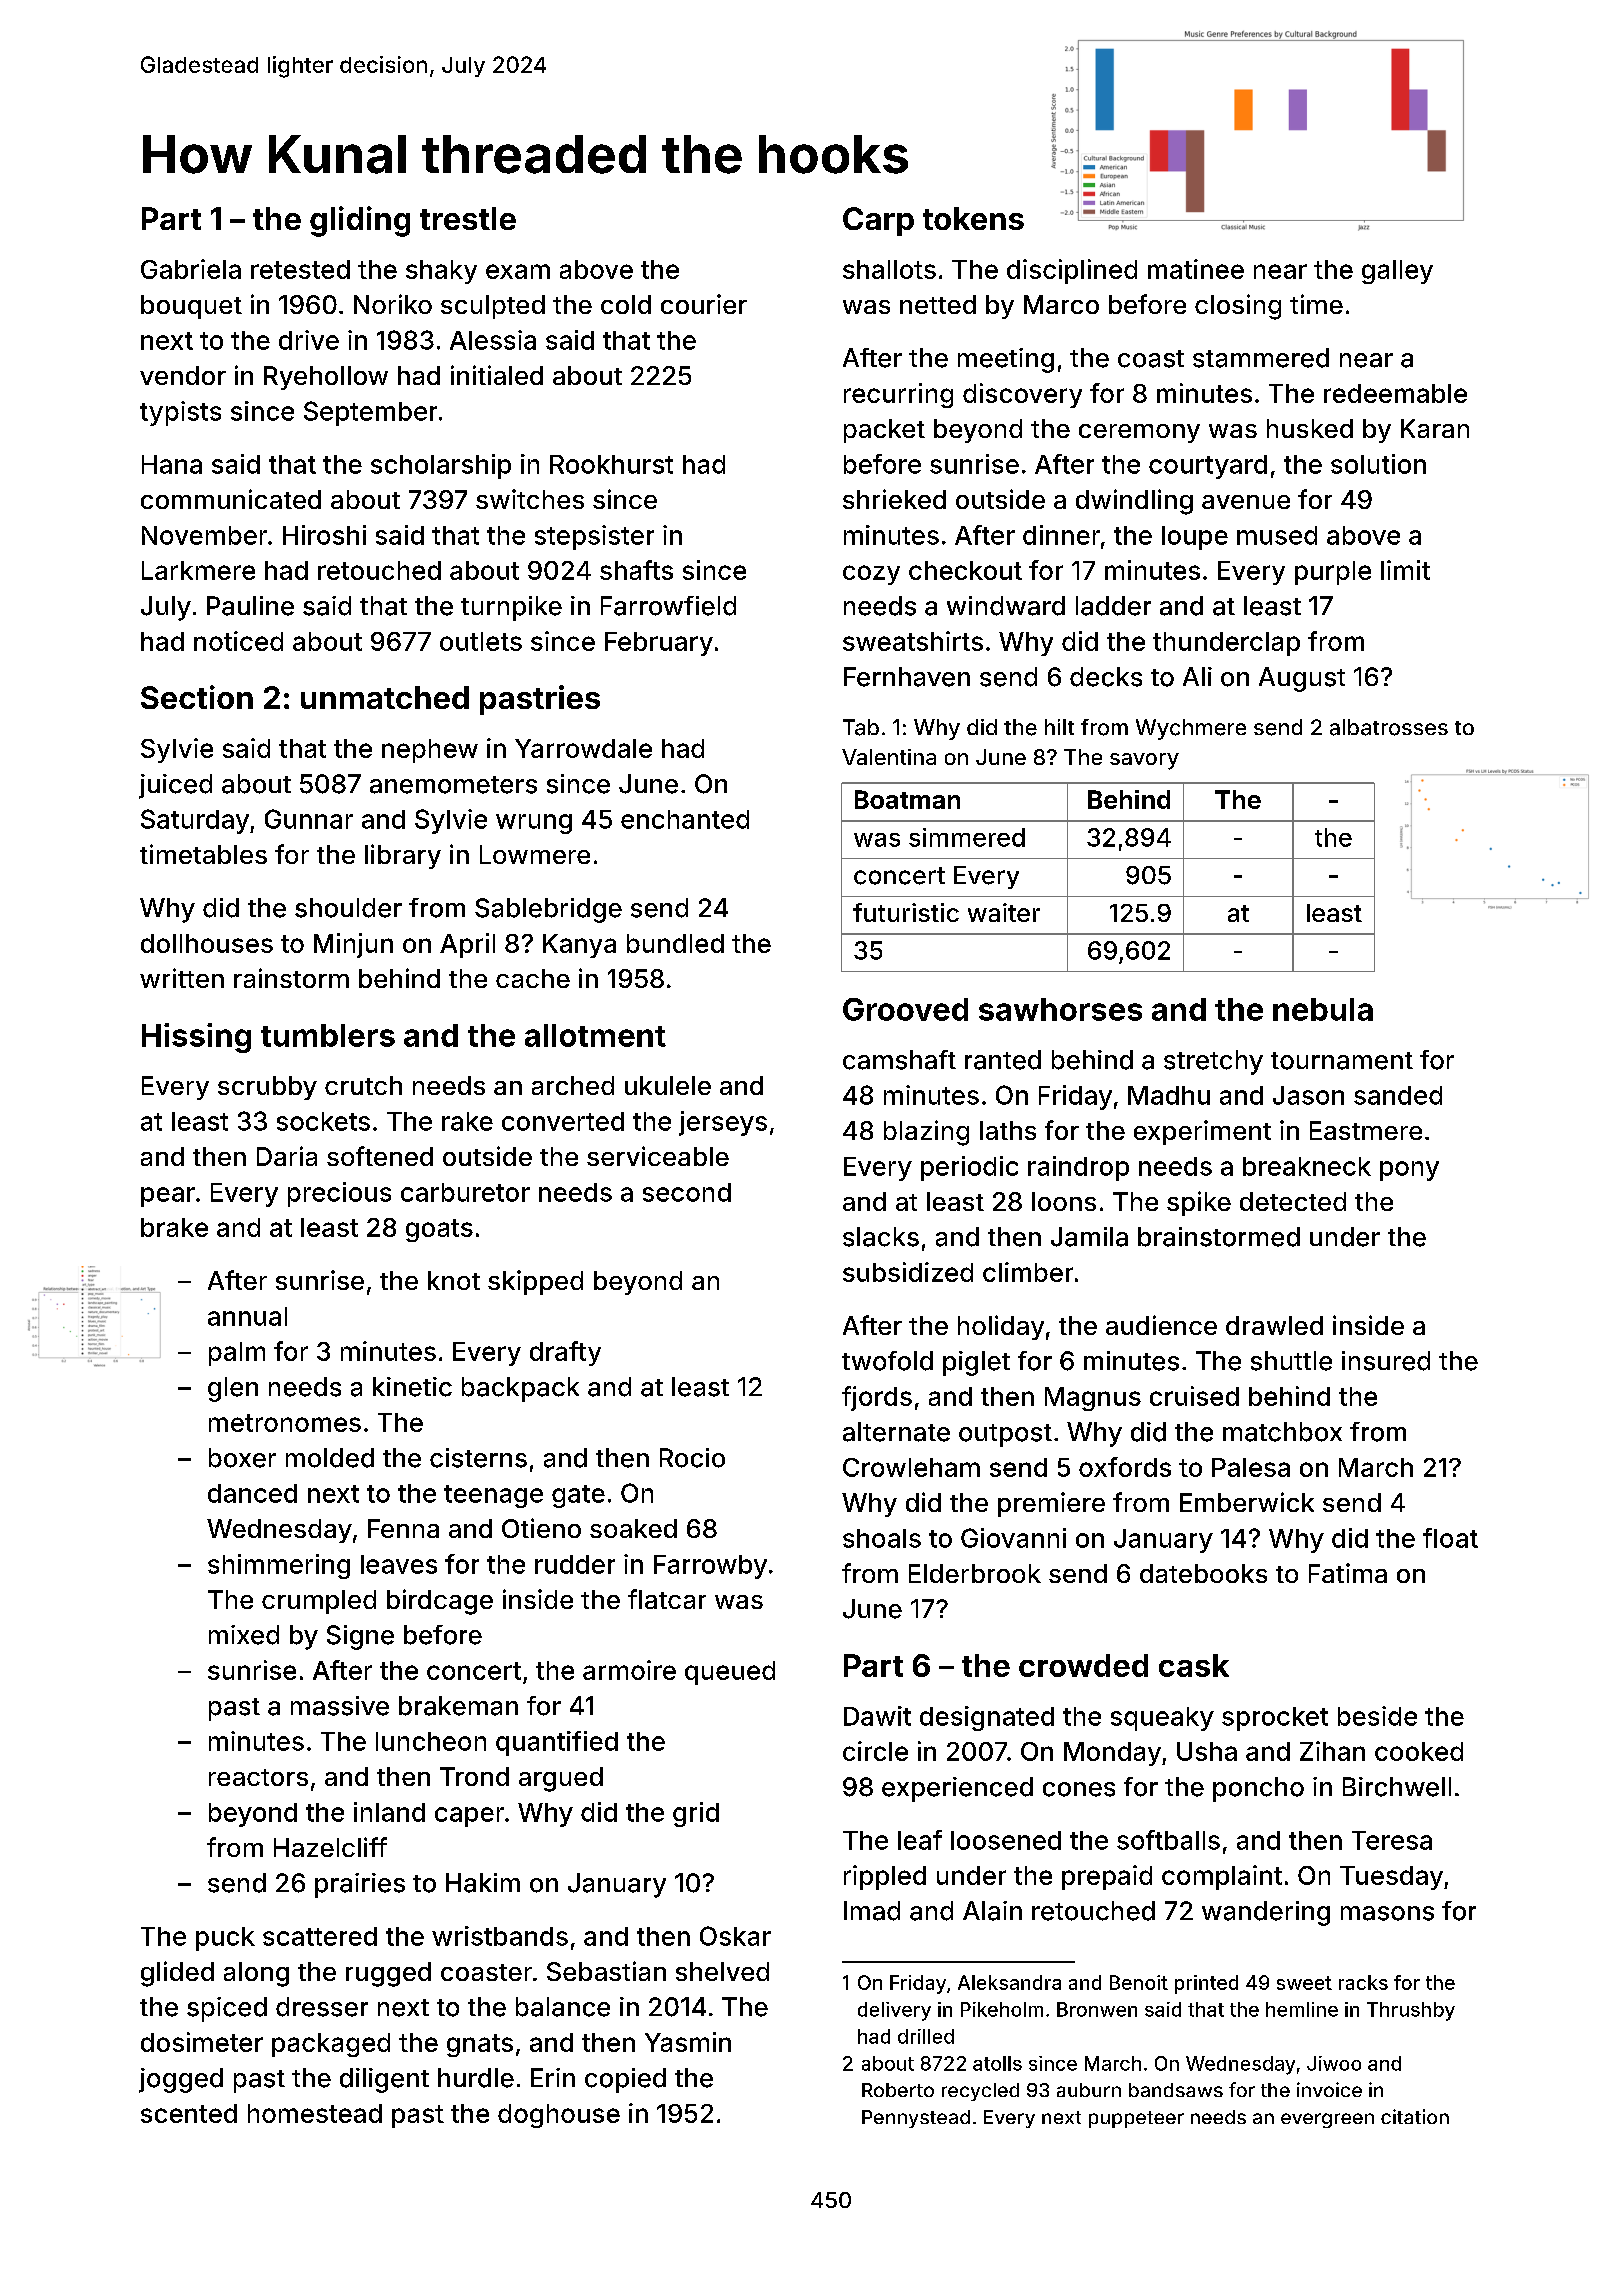 The height and width of the screenshot is (2292, 1620). What do you see at coordinates (688, 2042) in the screenshot?
I see `Yasmin` at bounding box center [688, 2042].
